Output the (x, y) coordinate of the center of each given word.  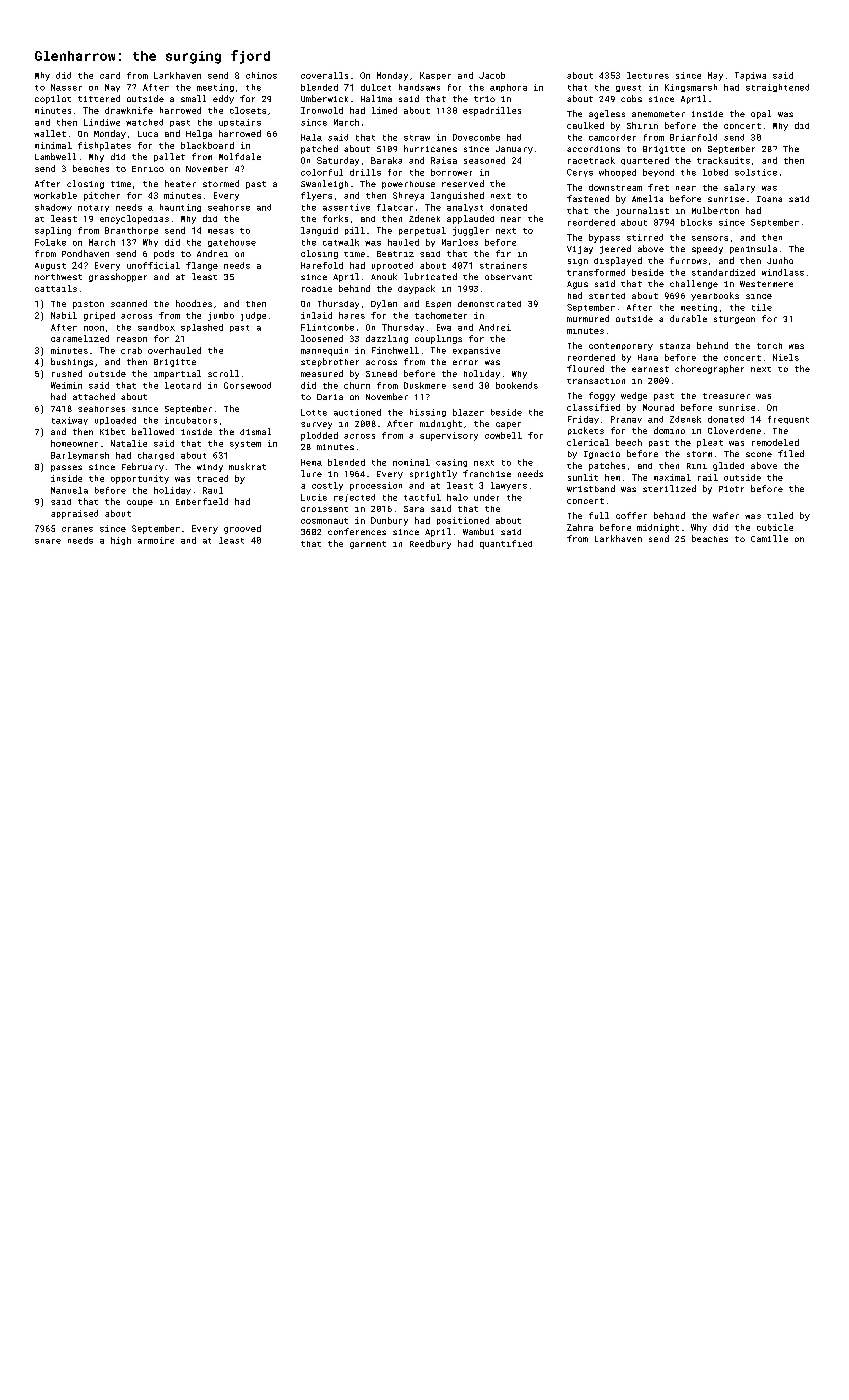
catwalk (341, 242)
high (121, 541)
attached (94, 396)
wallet (50, 133)
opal (761, 114)
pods (164, 254)
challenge (694, 284)
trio (484, 99)
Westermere (766, 284)
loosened (322, 338)
